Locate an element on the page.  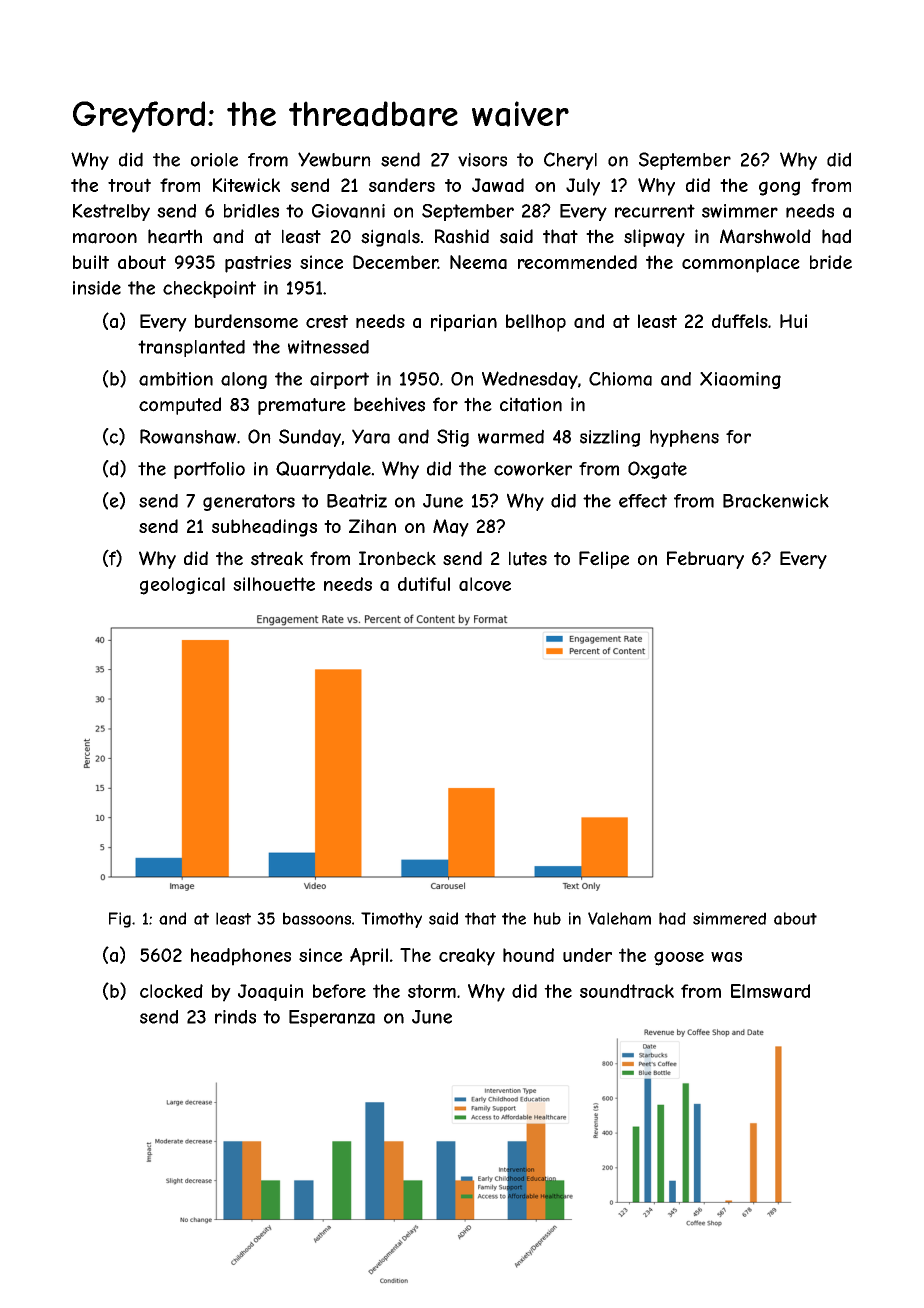
Rashid is located at coordinates (462, 236).
